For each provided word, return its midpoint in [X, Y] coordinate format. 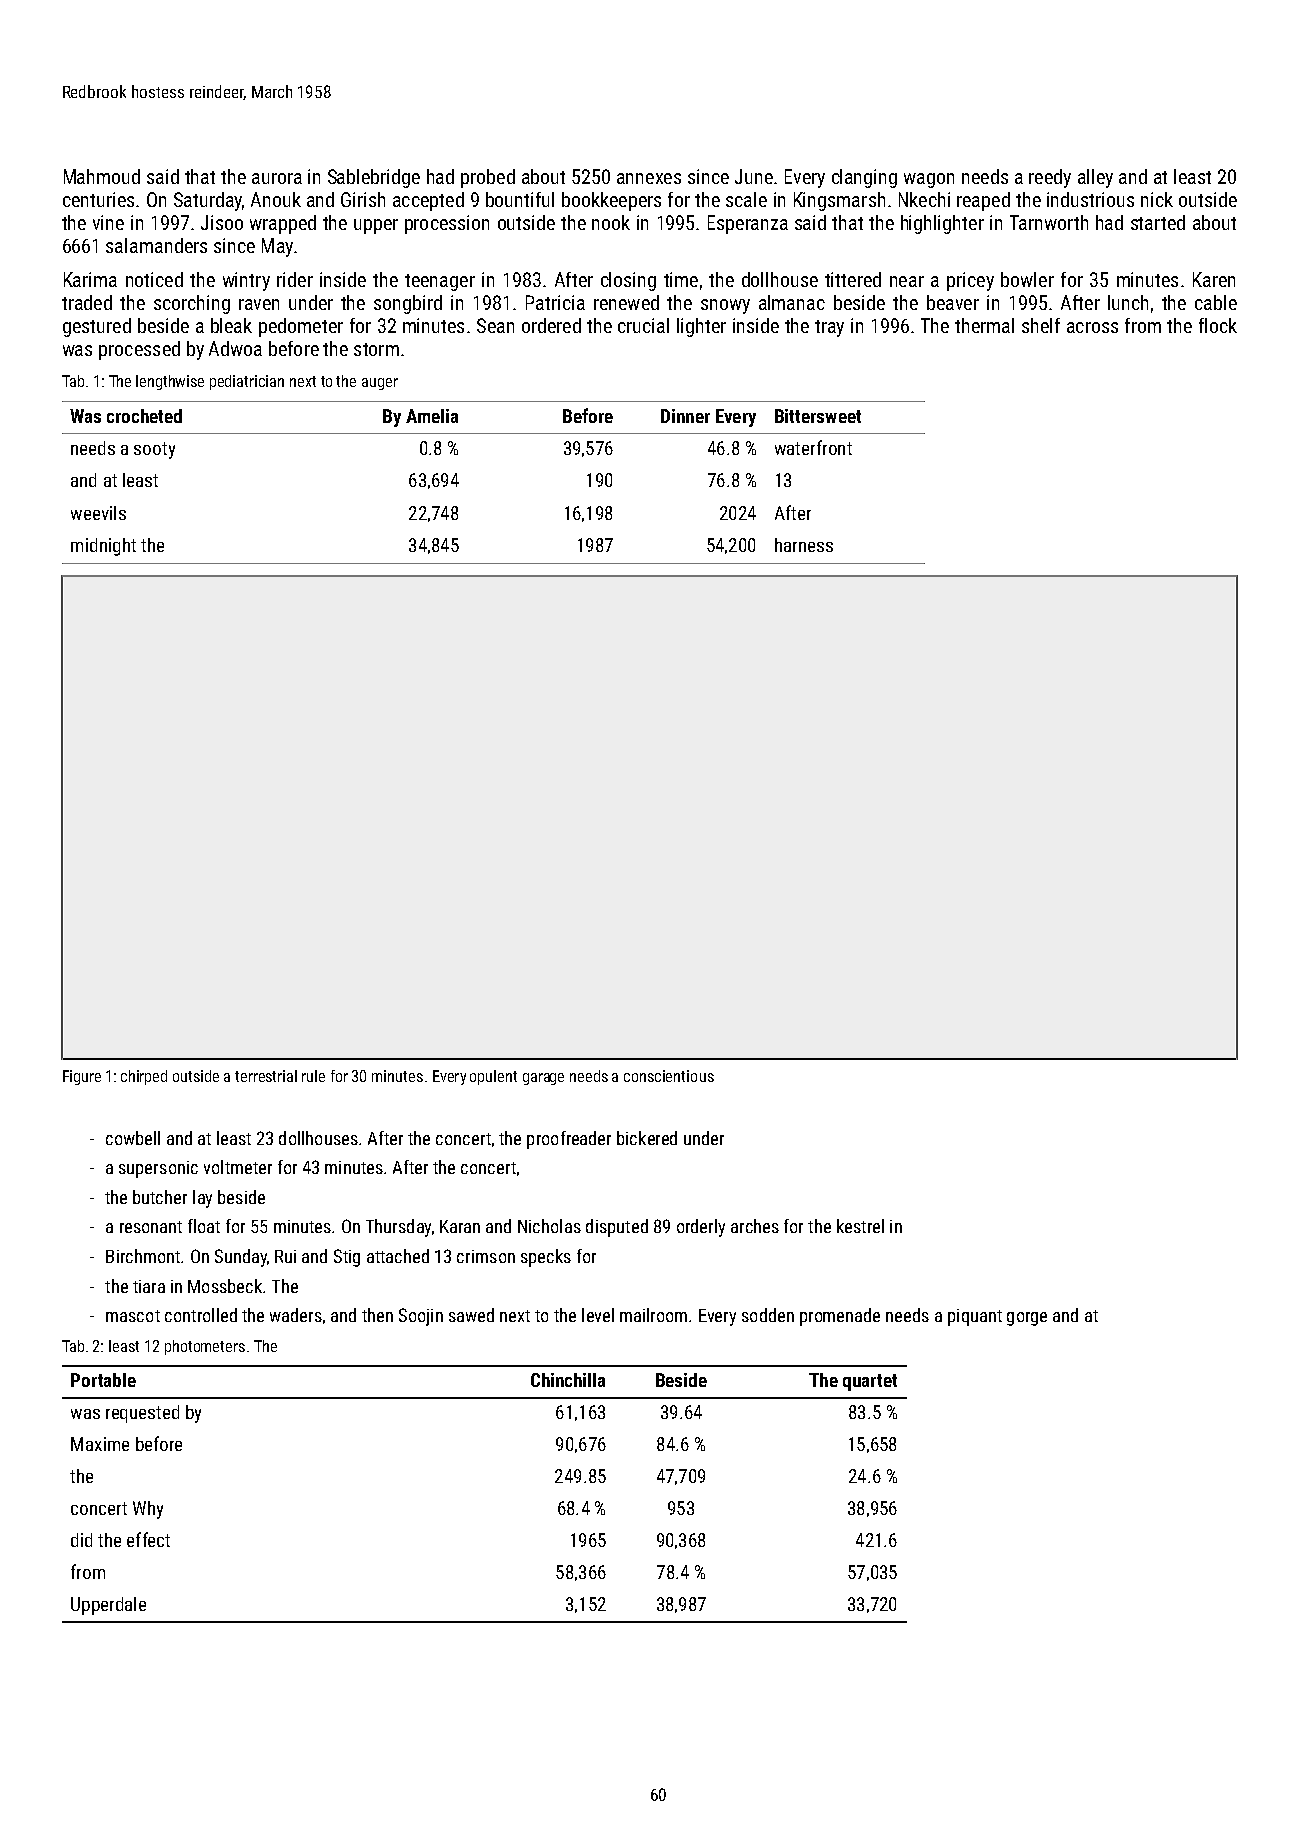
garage [543, 1079]
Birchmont [143, 1256]
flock [1218, 325]
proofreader [569, 1140]
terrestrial [266, 1076]
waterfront [813, 447]
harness [804, 545]
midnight [103, 547]
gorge [1027, 1319]
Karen [1214, 279]
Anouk [276, 199]
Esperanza [748, 224]
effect [148, 1539]
